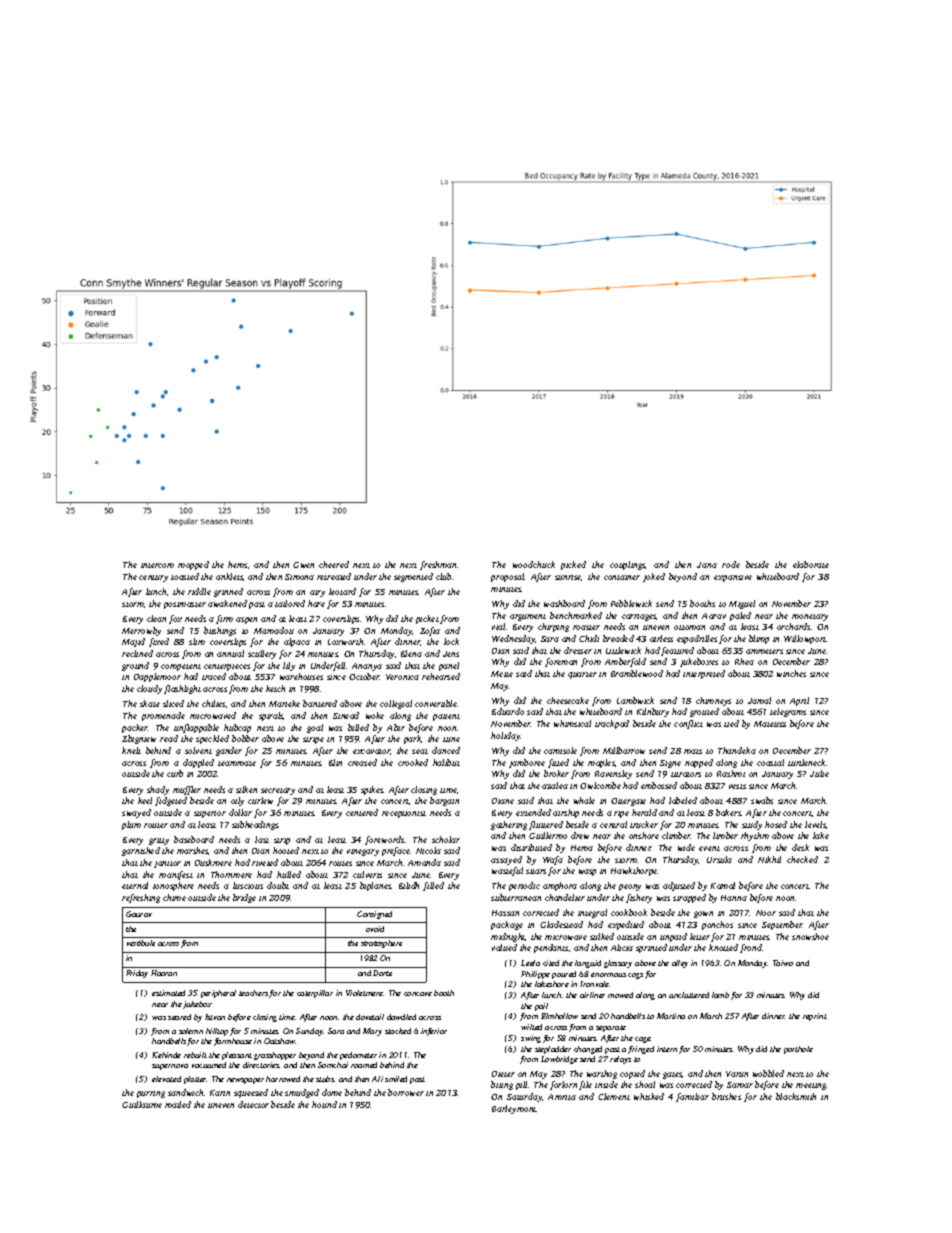 This screenshot has width=952, height=1233. What do you see at coordinates (733, 578) in the screenshot?
I see `expansive` at bounding box center [733, 578].
